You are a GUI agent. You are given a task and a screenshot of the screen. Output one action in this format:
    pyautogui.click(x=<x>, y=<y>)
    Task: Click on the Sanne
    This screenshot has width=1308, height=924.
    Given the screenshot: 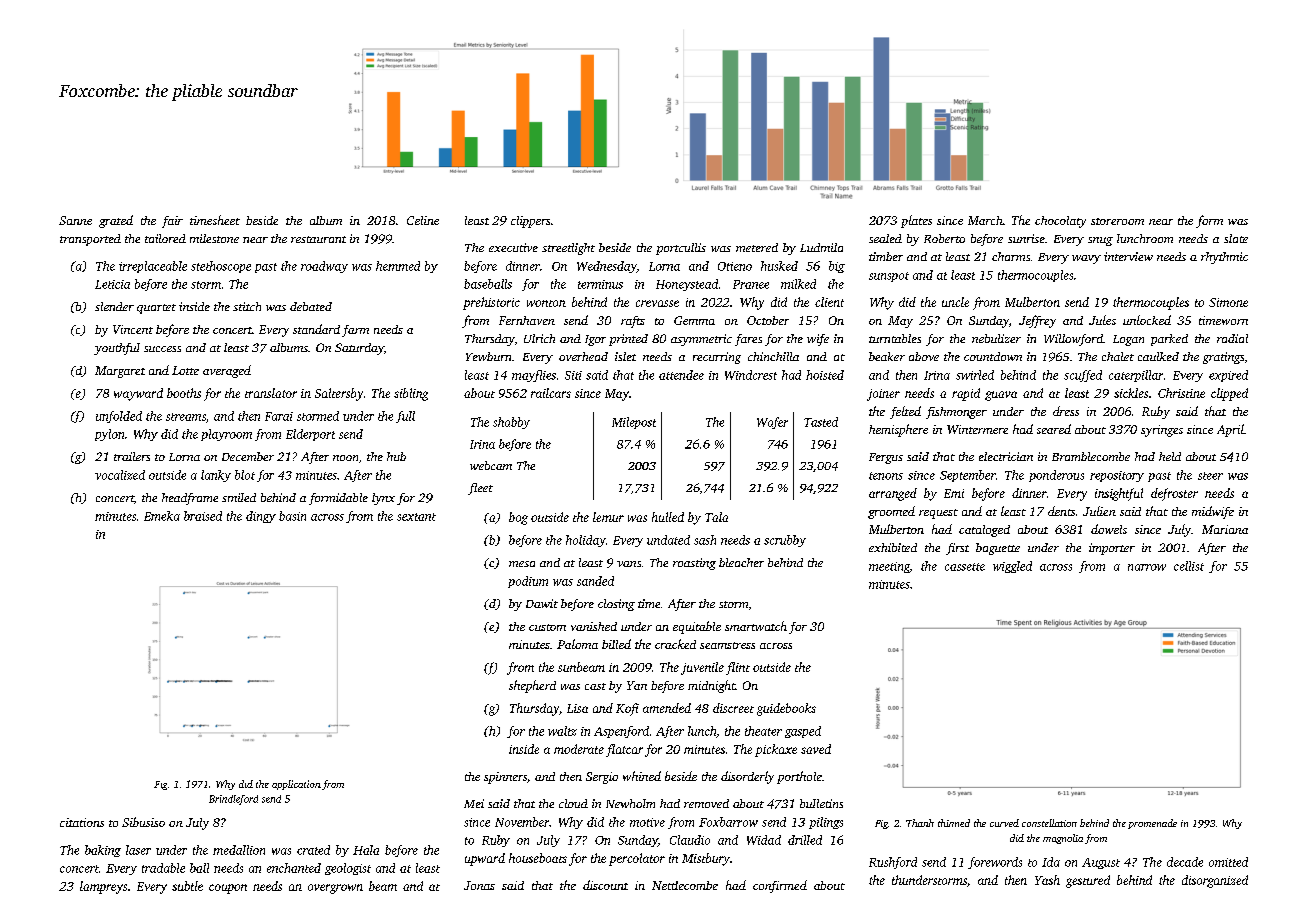 What is the action you would take?
    pyautogui.click(x=75, y=220)
